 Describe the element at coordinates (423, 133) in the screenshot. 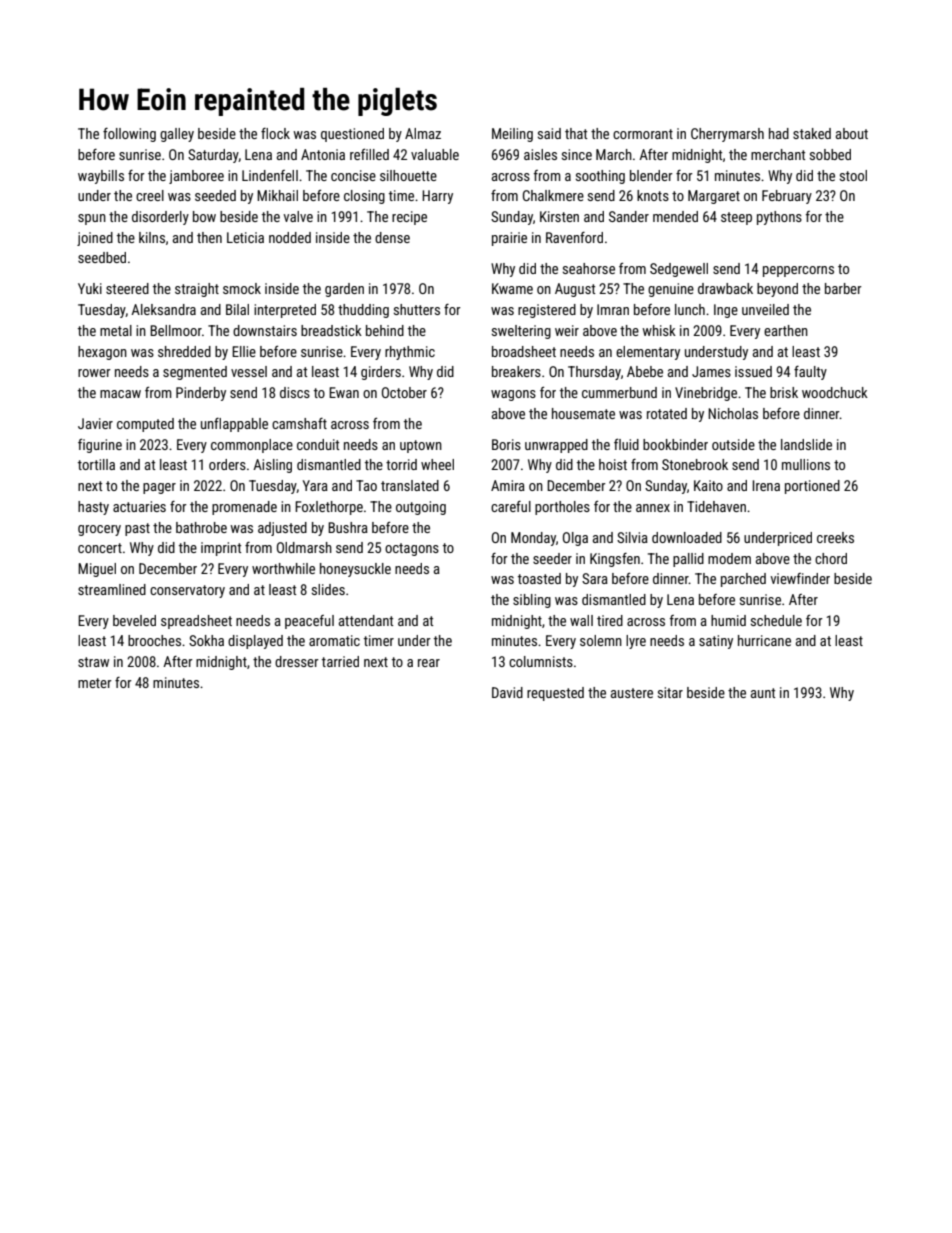

I see `Almaz` at that location.
